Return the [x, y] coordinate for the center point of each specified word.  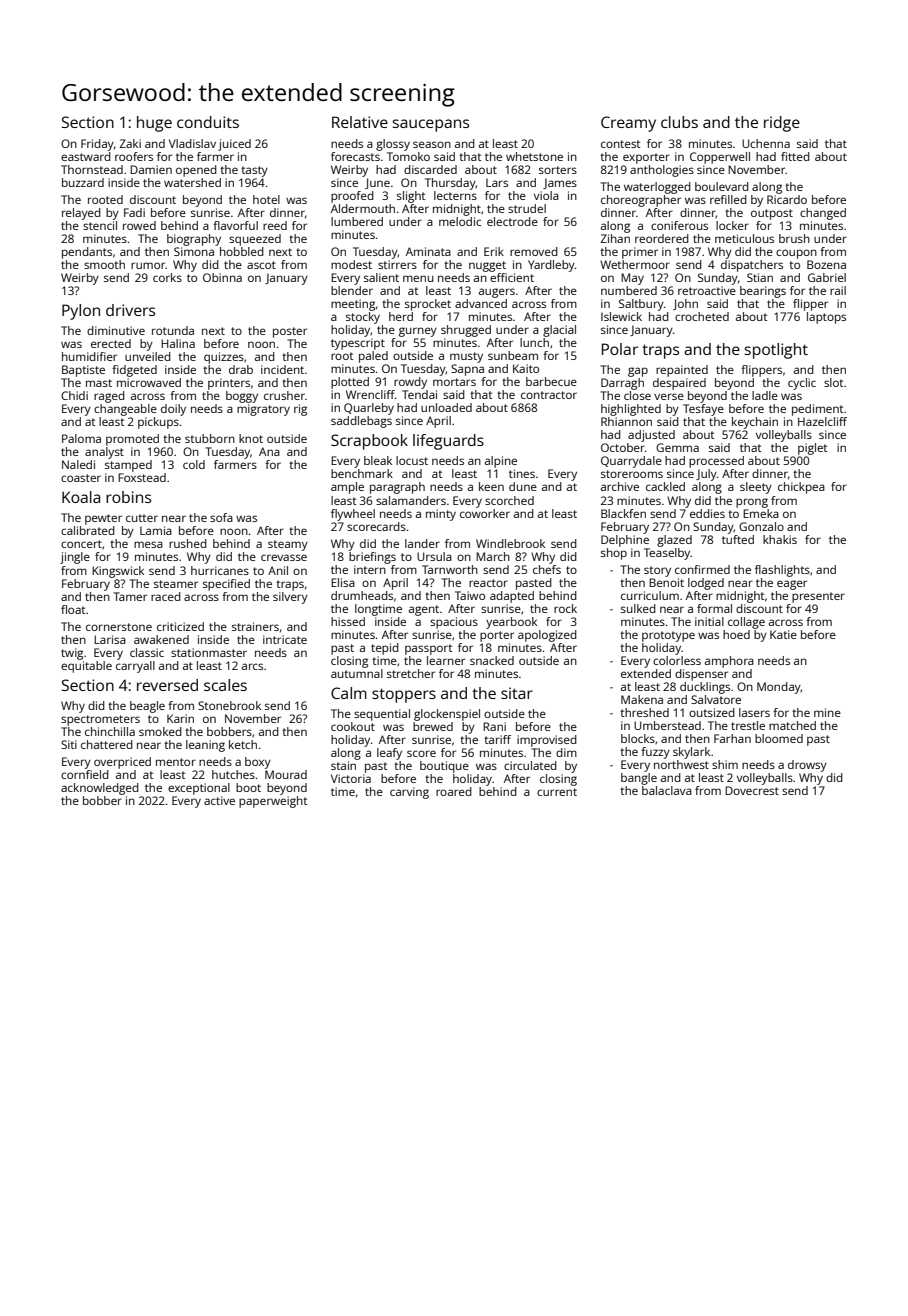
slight [411, 197]
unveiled [148, 356]
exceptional [199, 789]
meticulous [744, 238]
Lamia [156, 530]
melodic [460, 221]
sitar [517, 693]
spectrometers [100, 720]
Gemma [677, 447]
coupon [796, 254]
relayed [81, 214]
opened [196, 171]
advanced [481, 303]
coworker [485, 513]
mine [827, 712]
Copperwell [720, 158]
